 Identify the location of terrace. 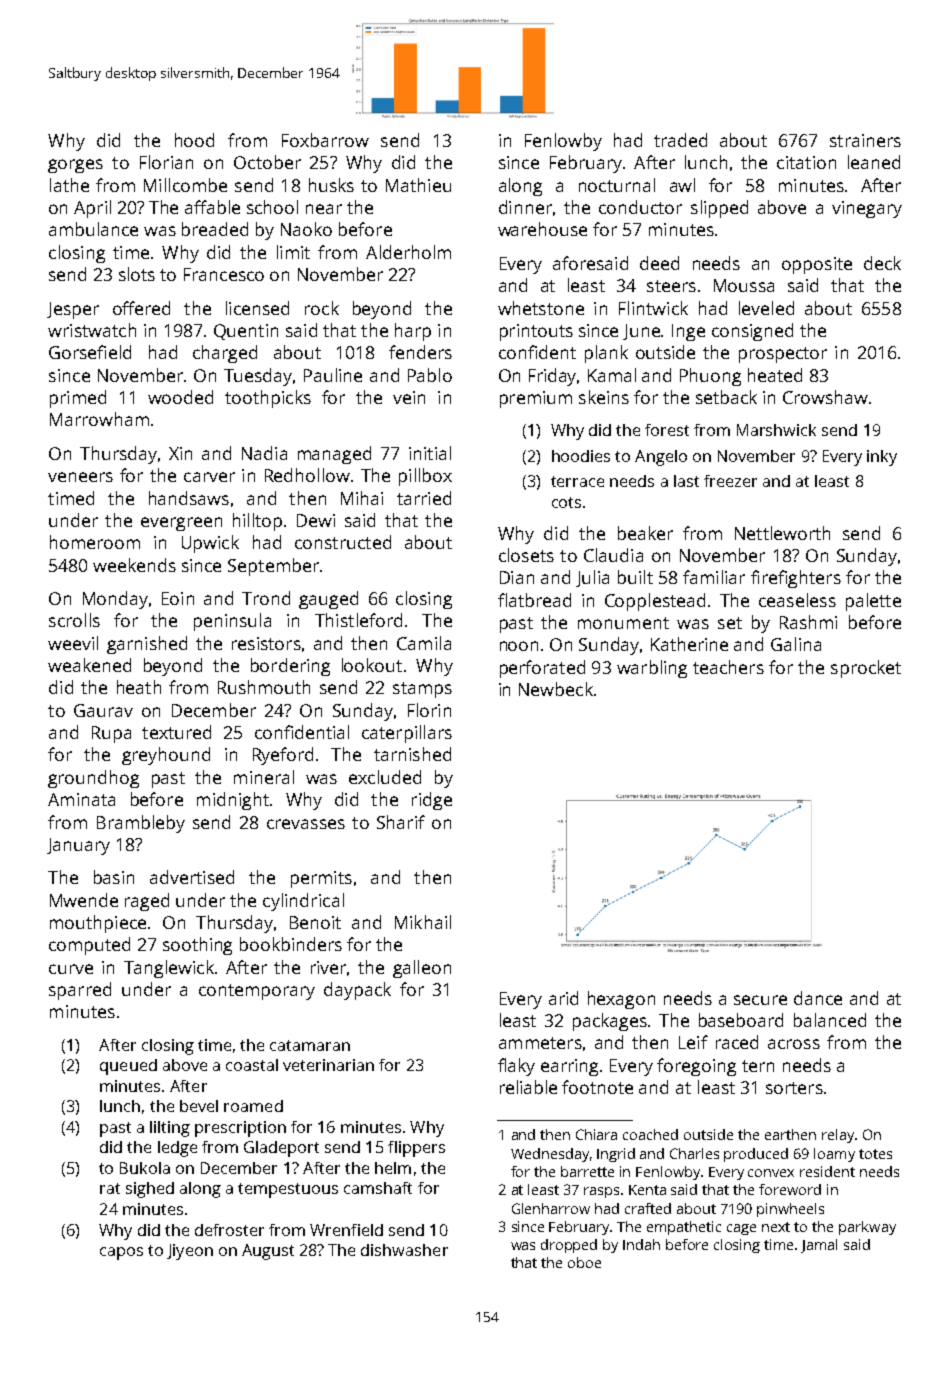
(577, 481).
